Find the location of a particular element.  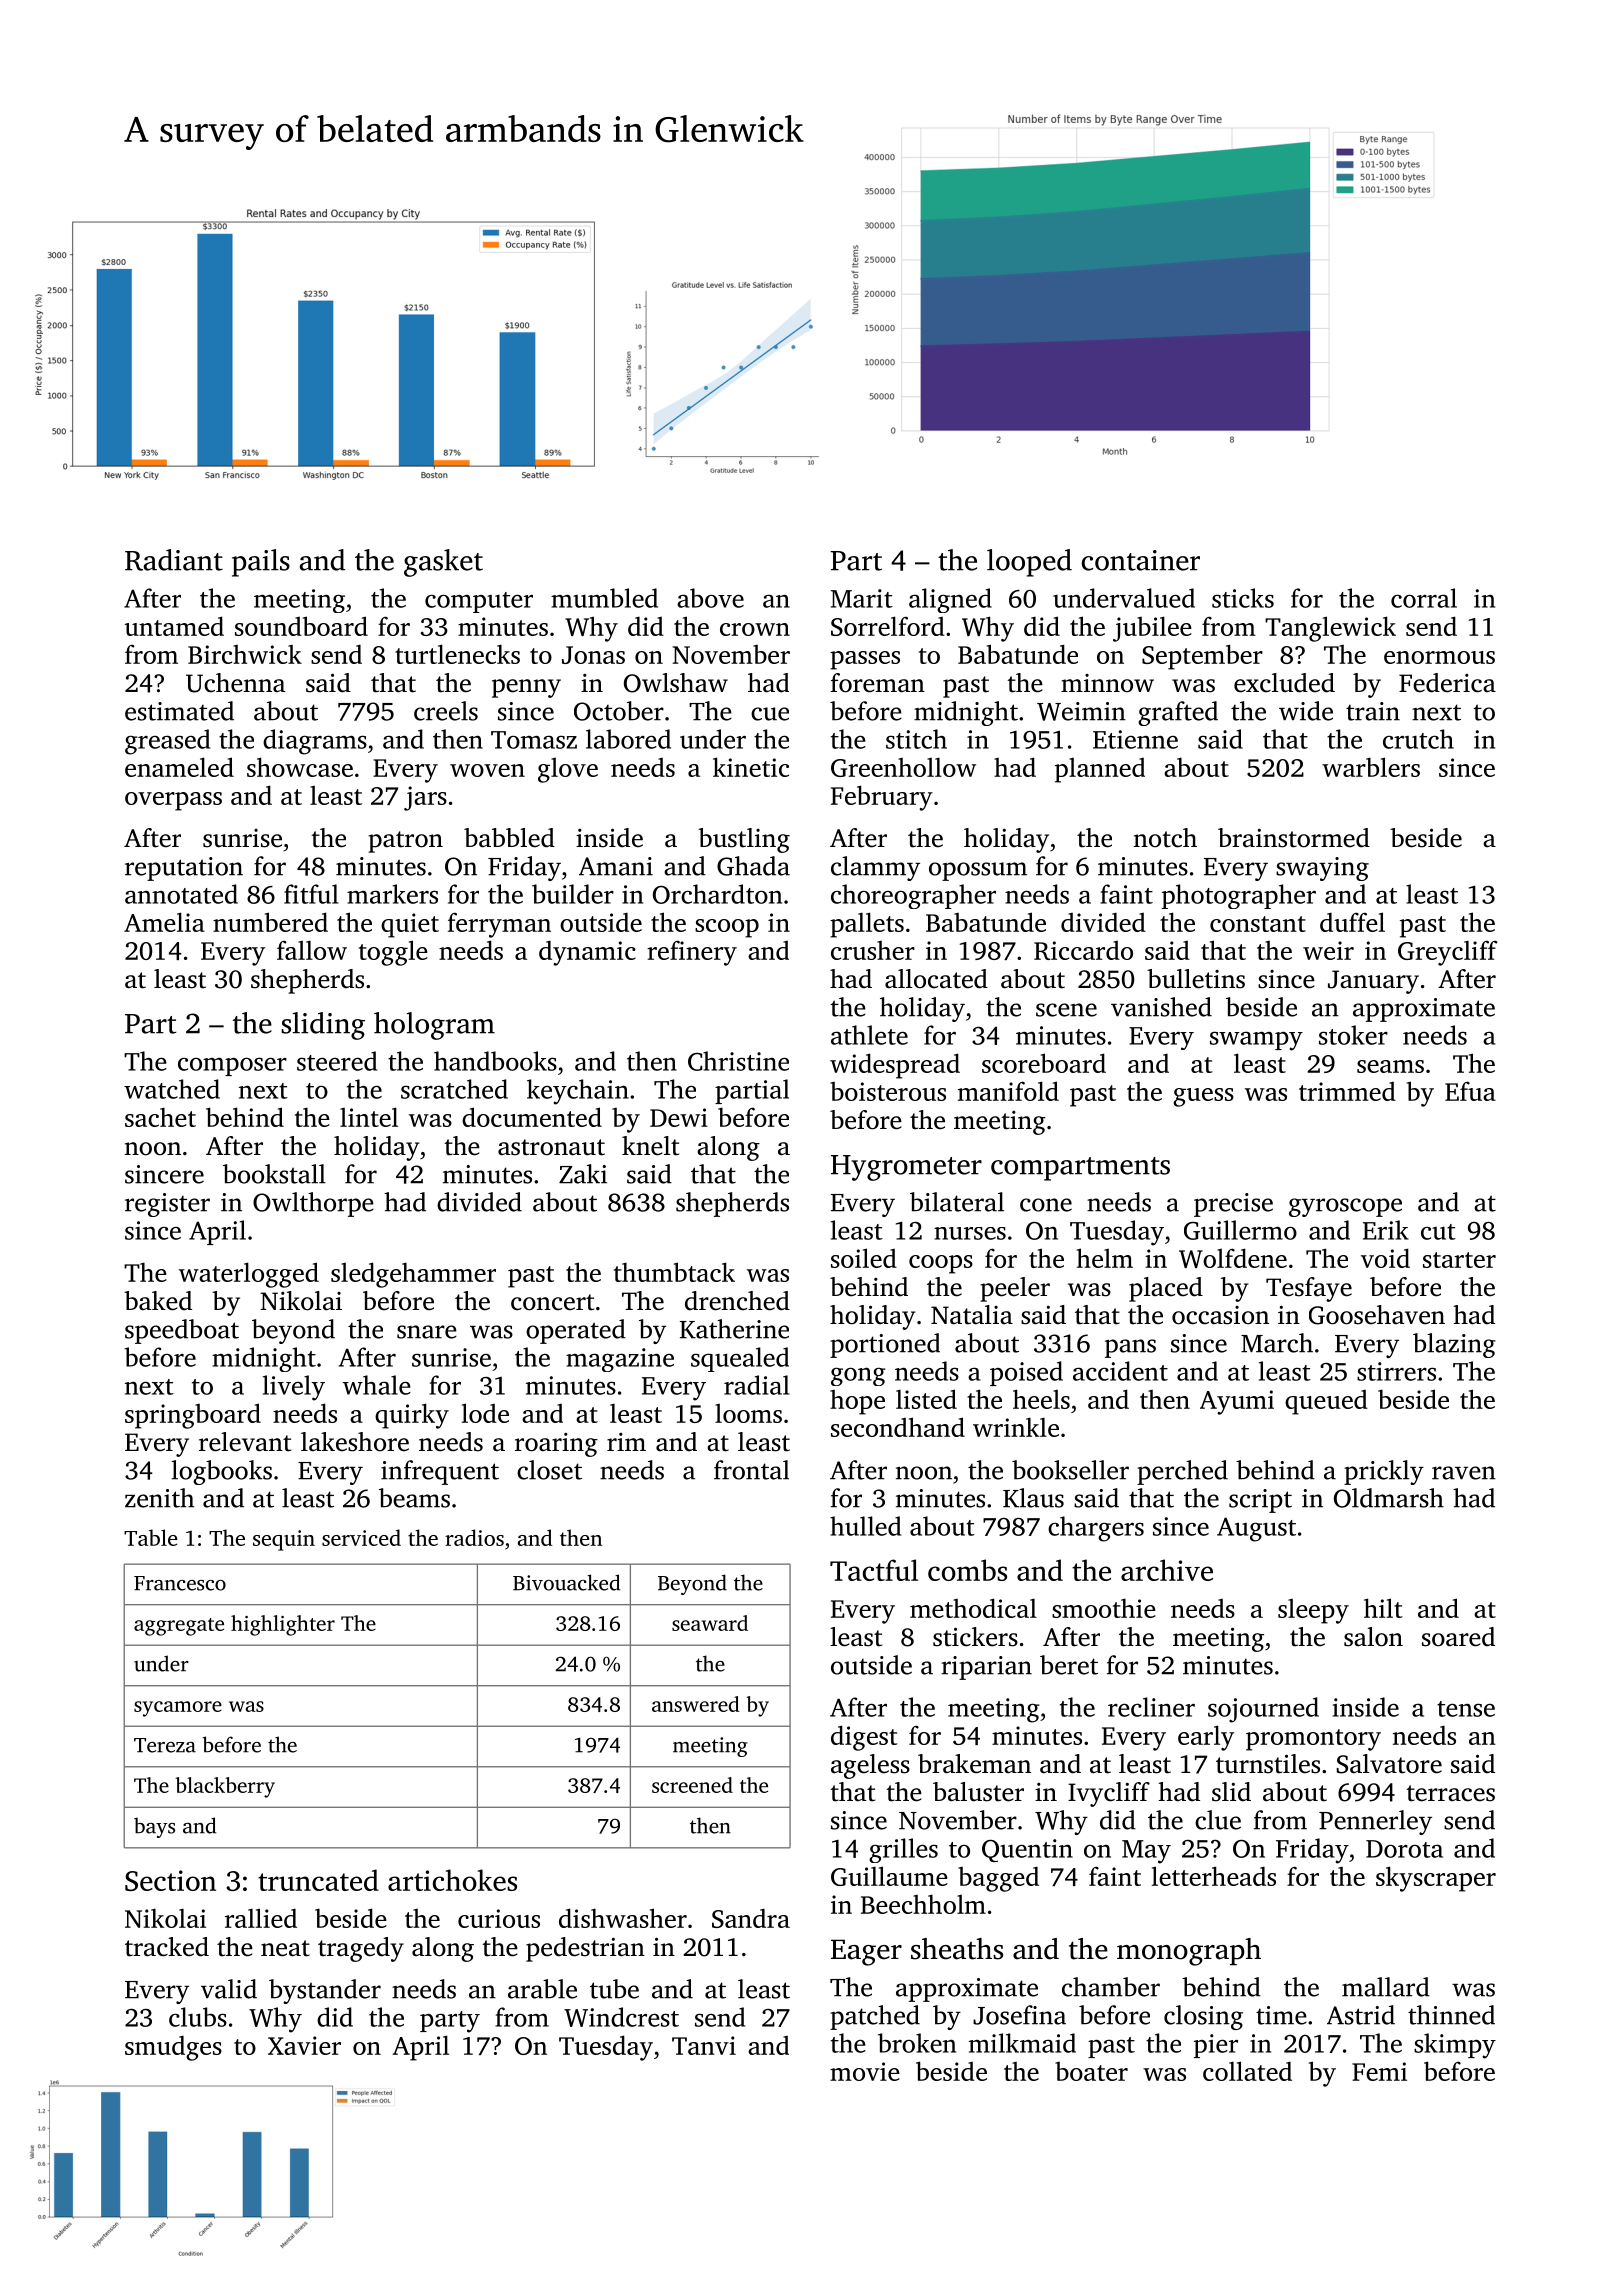

boater is located at coordinates (1091, 2071).
